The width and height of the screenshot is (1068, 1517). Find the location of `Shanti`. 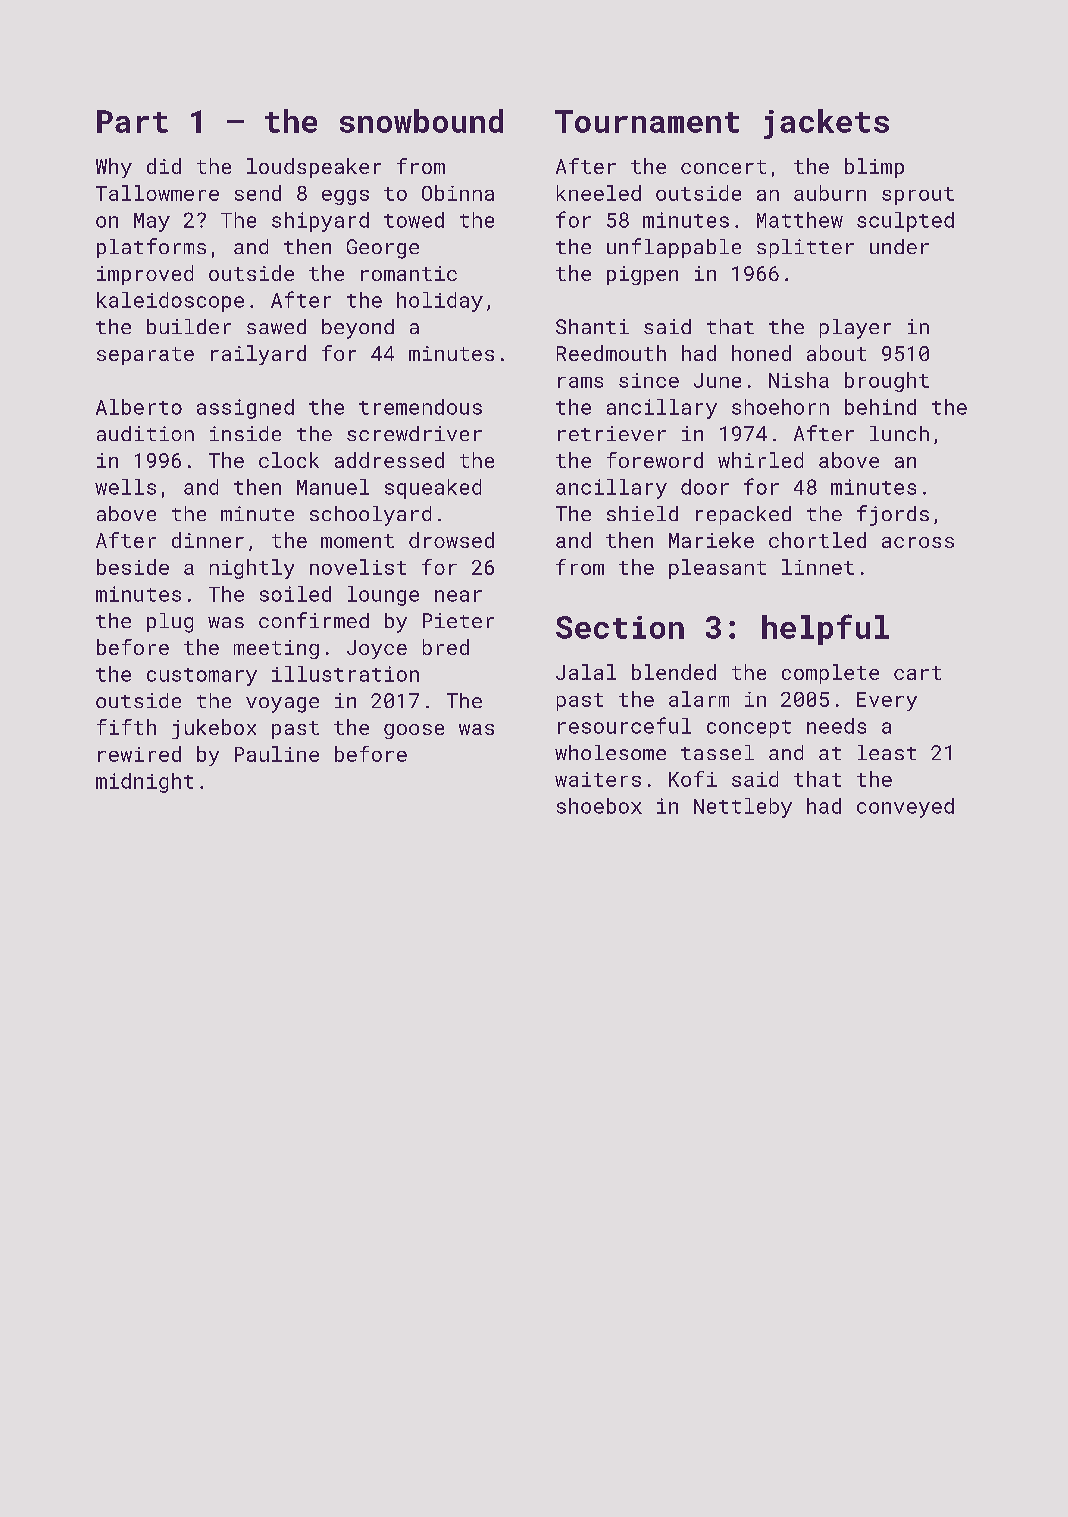

Shanti is located at coordinates (592, 326).
